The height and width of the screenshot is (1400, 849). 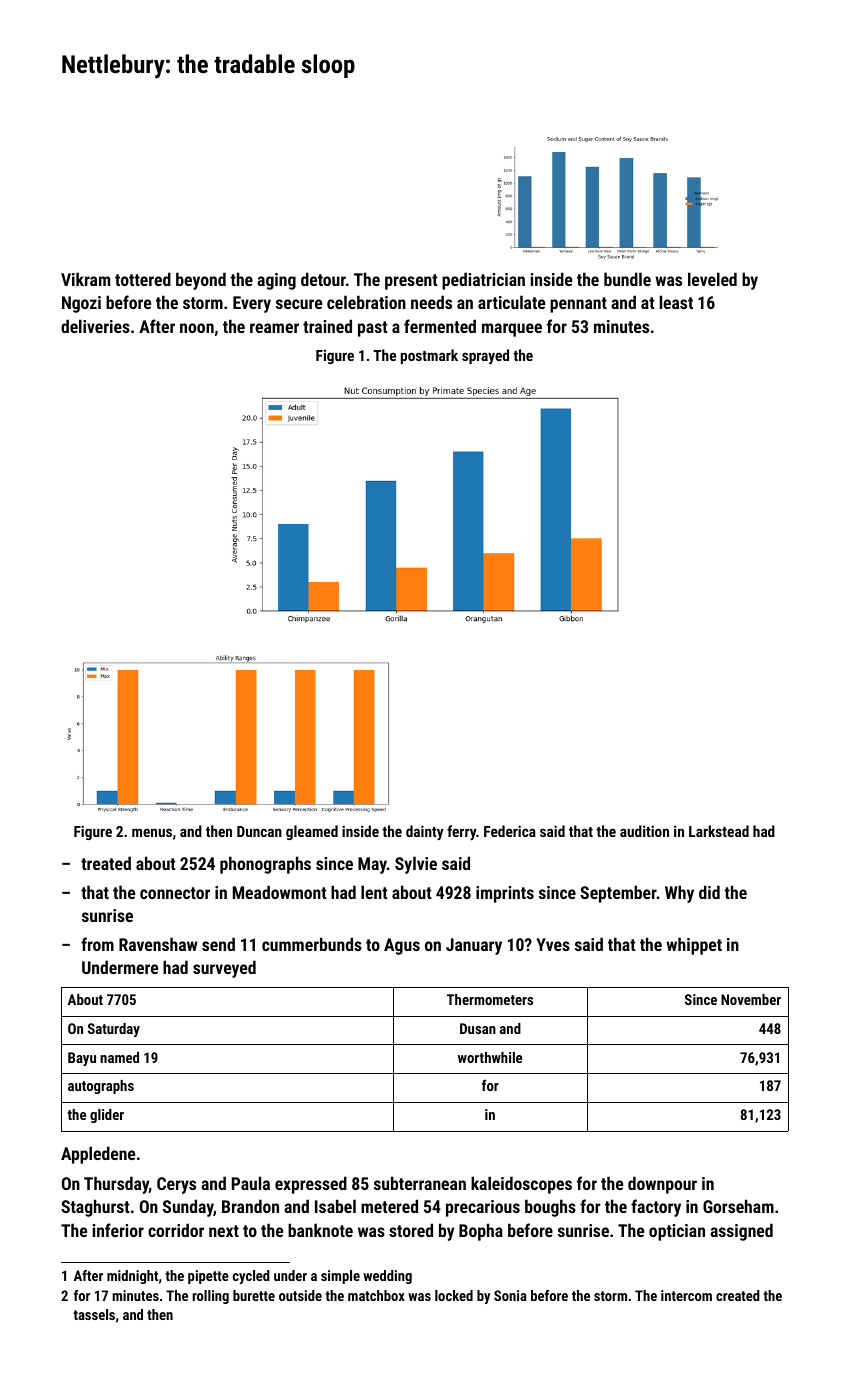 I want to click on deliveries, so click(x=95, y=326).
